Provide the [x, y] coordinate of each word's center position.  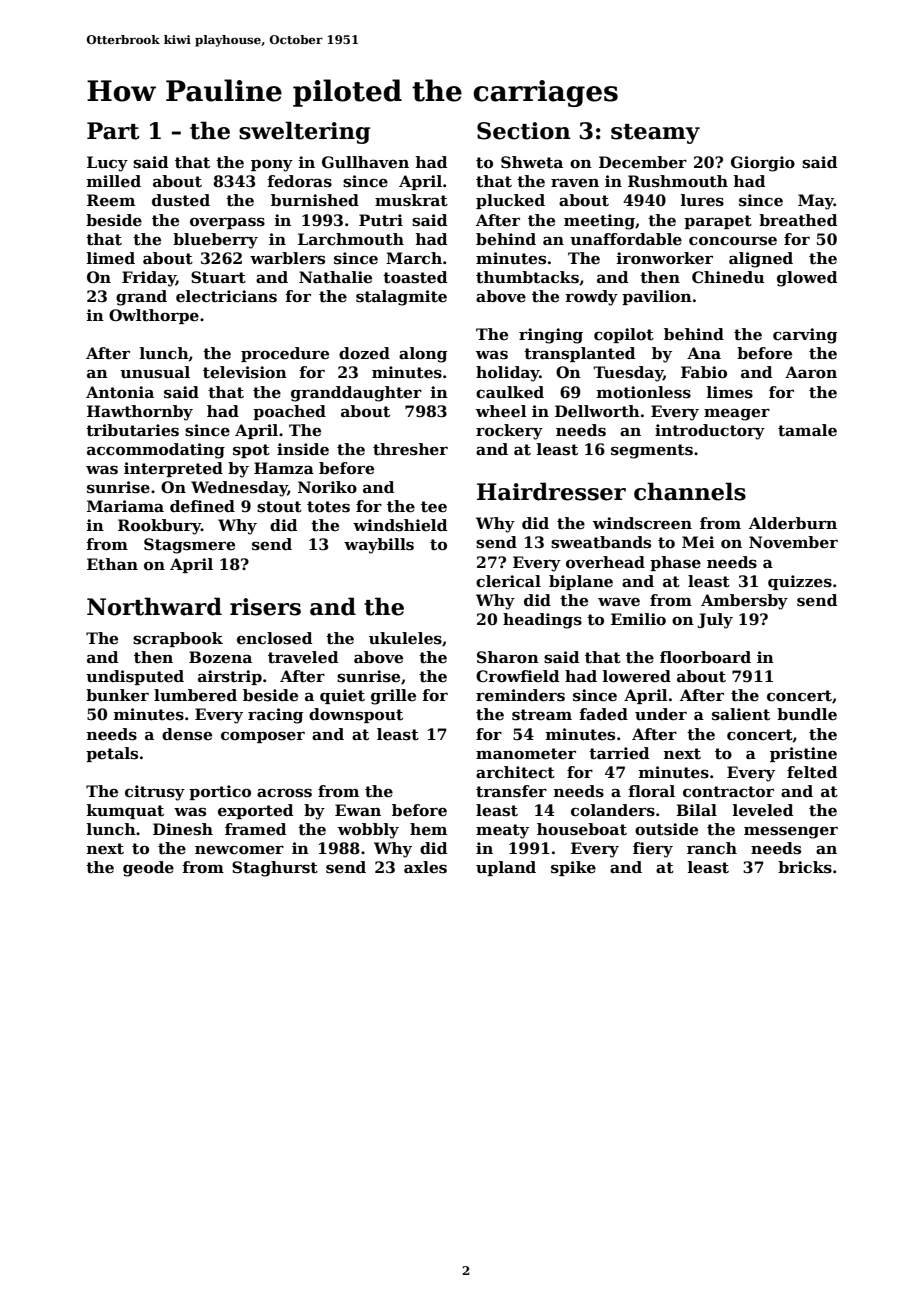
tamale [807, 430]
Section [524, 131]
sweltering [304, 132]
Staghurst [275, 869]
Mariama [125, 506]
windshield [400, 525]
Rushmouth [678, 181]
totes [328, 507]
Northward [154, 606]
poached [289, 412]
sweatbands [601, 542]
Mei [698, 542]
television [245, 372]
